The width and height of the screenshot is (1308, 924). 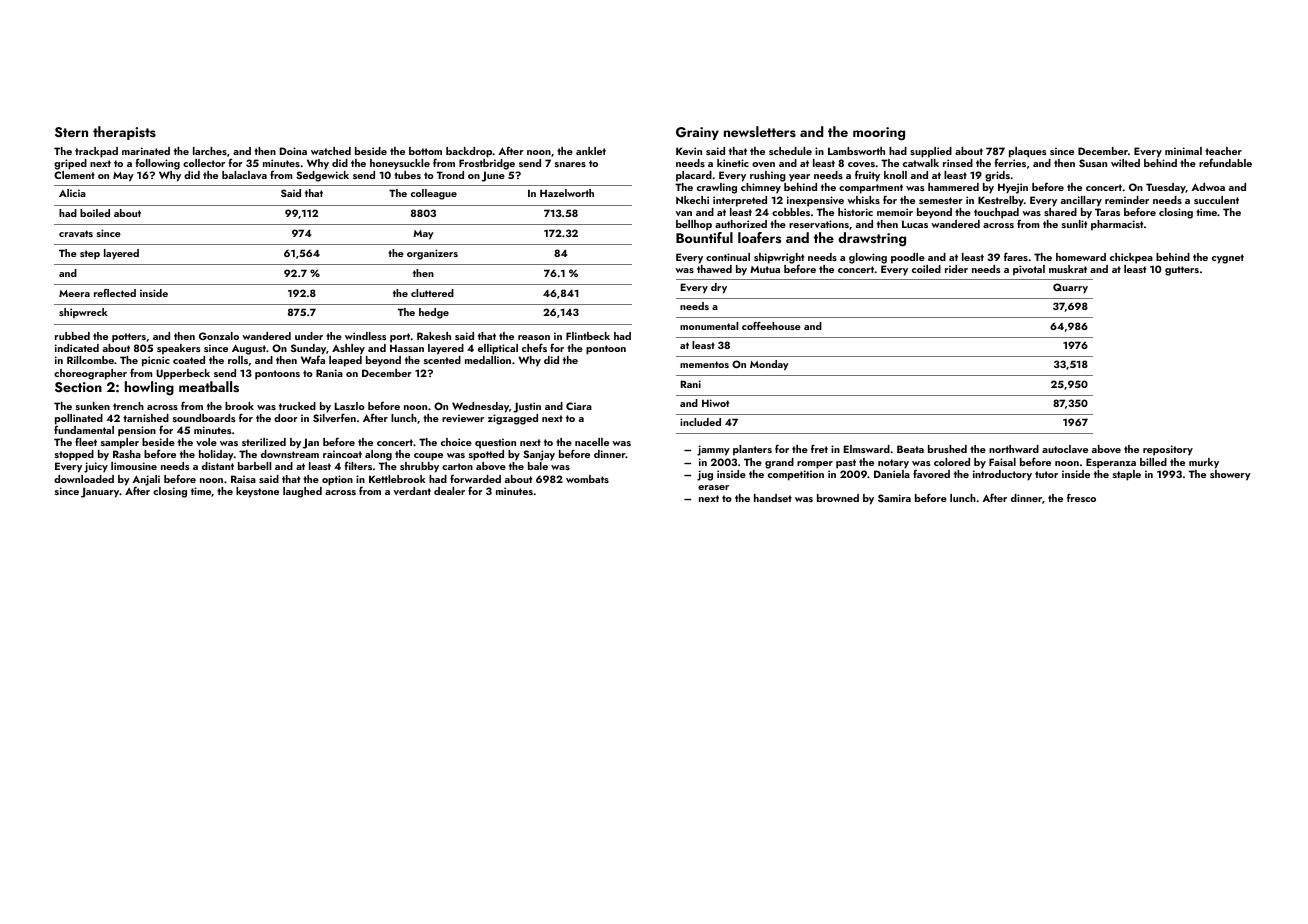 What do you see at coordinates (432, 254) in the screenshot?
I see `organizers` at bounding box center [432, 254].
